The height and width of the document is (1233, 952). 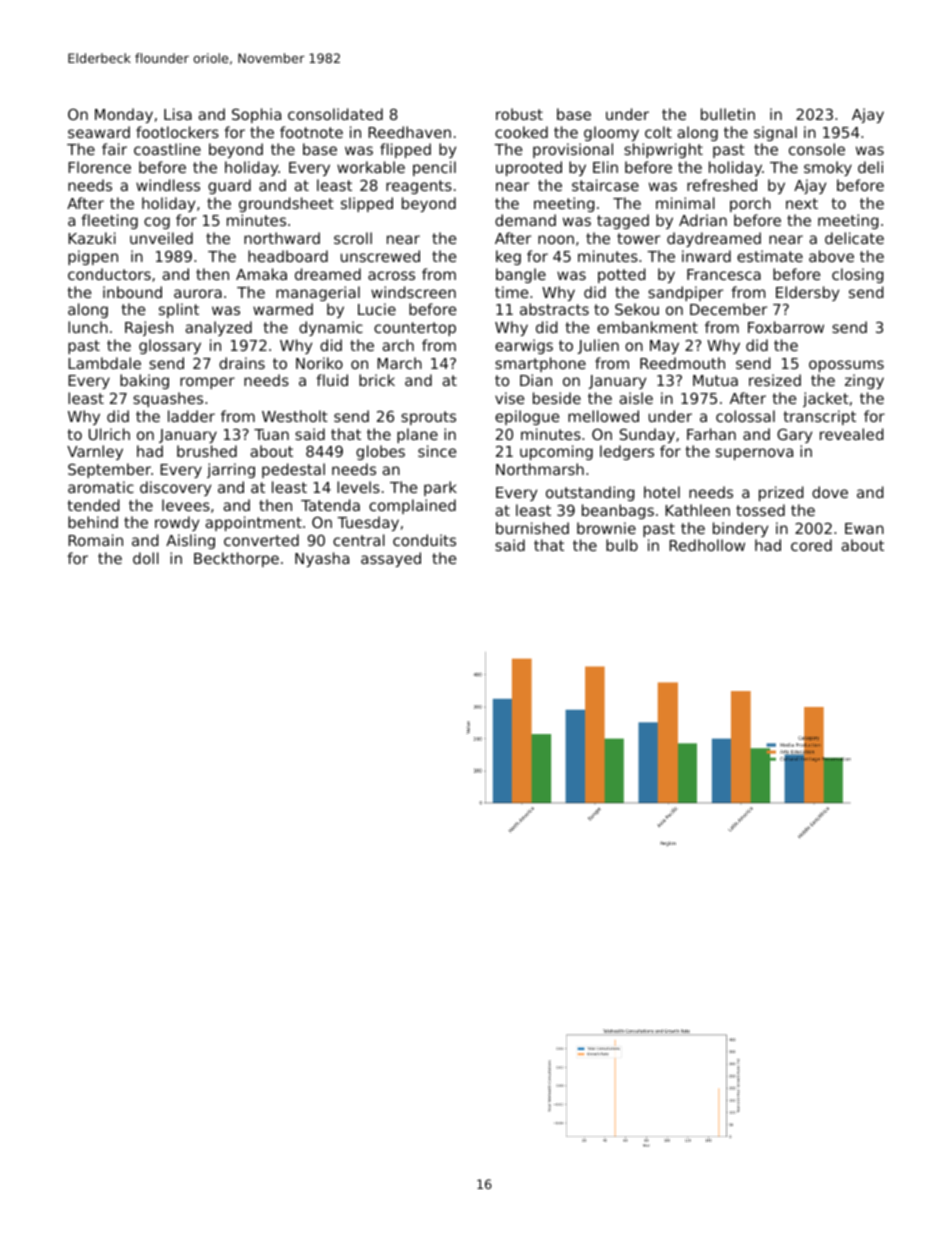 What do you see at coordinates (807, 293) in the document?
I see `Eldersby` at bounding box center [807, 293].
